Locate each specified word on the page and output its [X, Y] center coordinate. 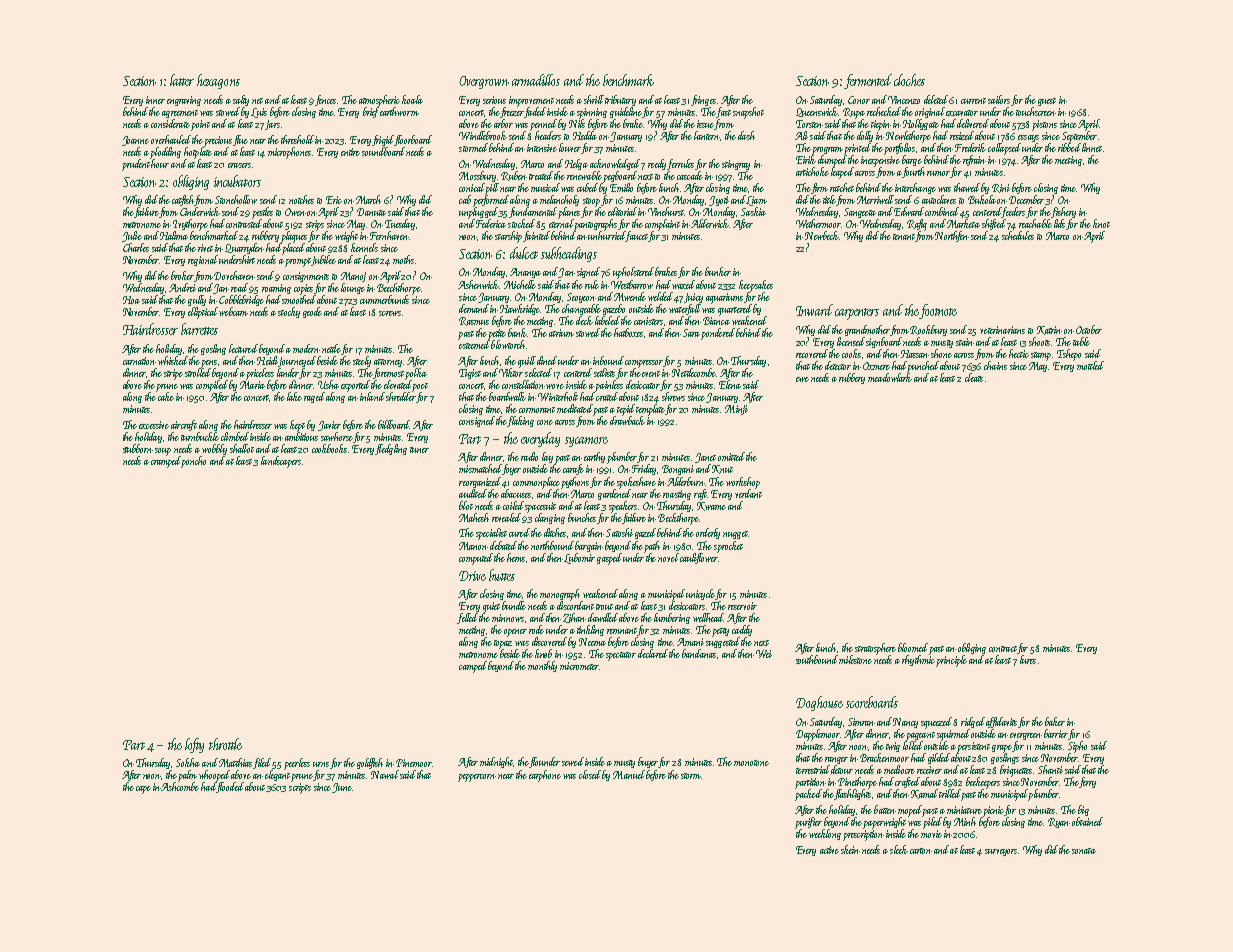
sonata [1084, 851]
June [342, 788]
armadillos [536, 80]
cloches [909, 80]
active [829, 850]
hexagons [218, 81]
